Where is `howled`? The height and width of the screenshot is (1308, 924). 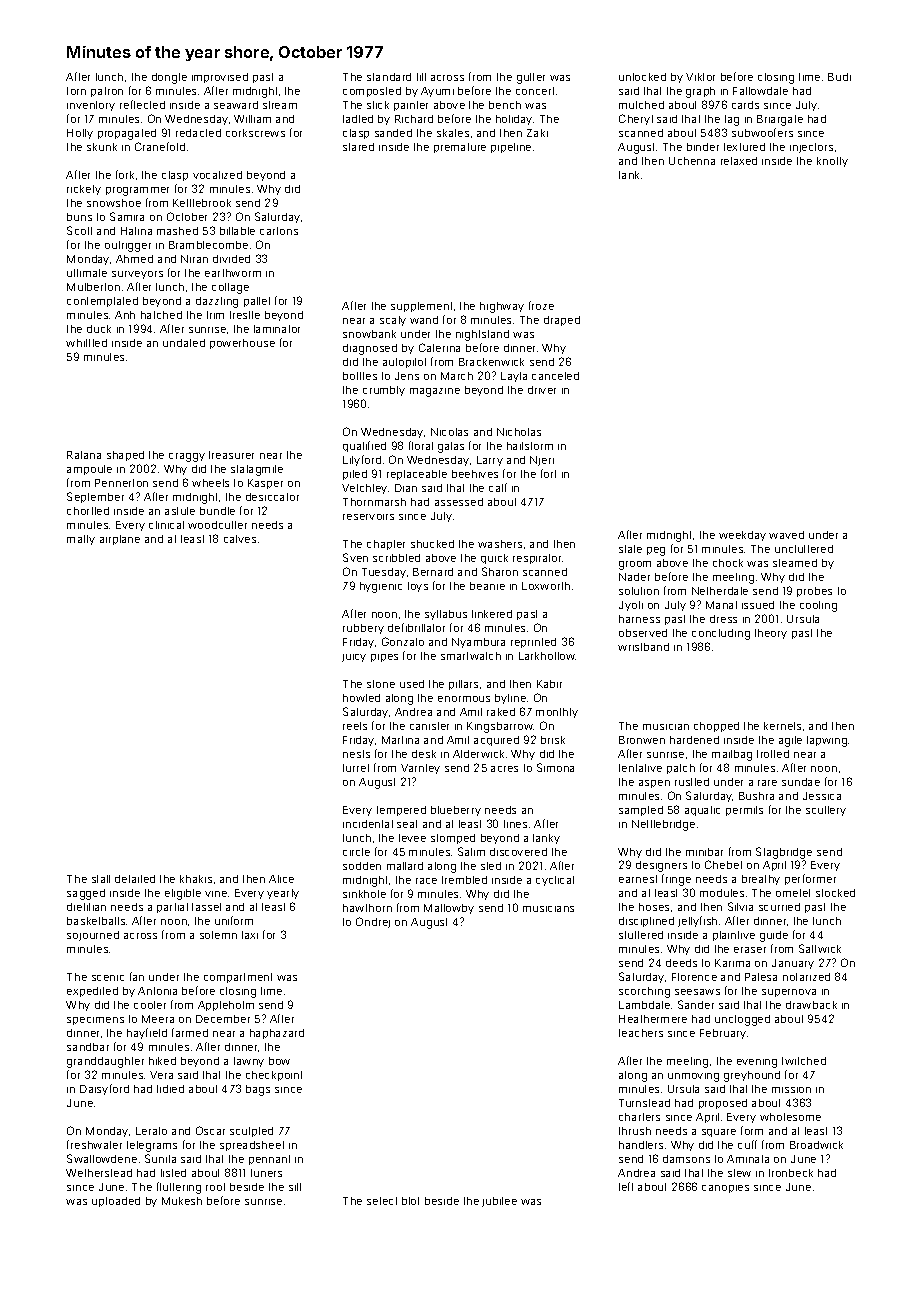
howled is located at coordinates (361, 698).
